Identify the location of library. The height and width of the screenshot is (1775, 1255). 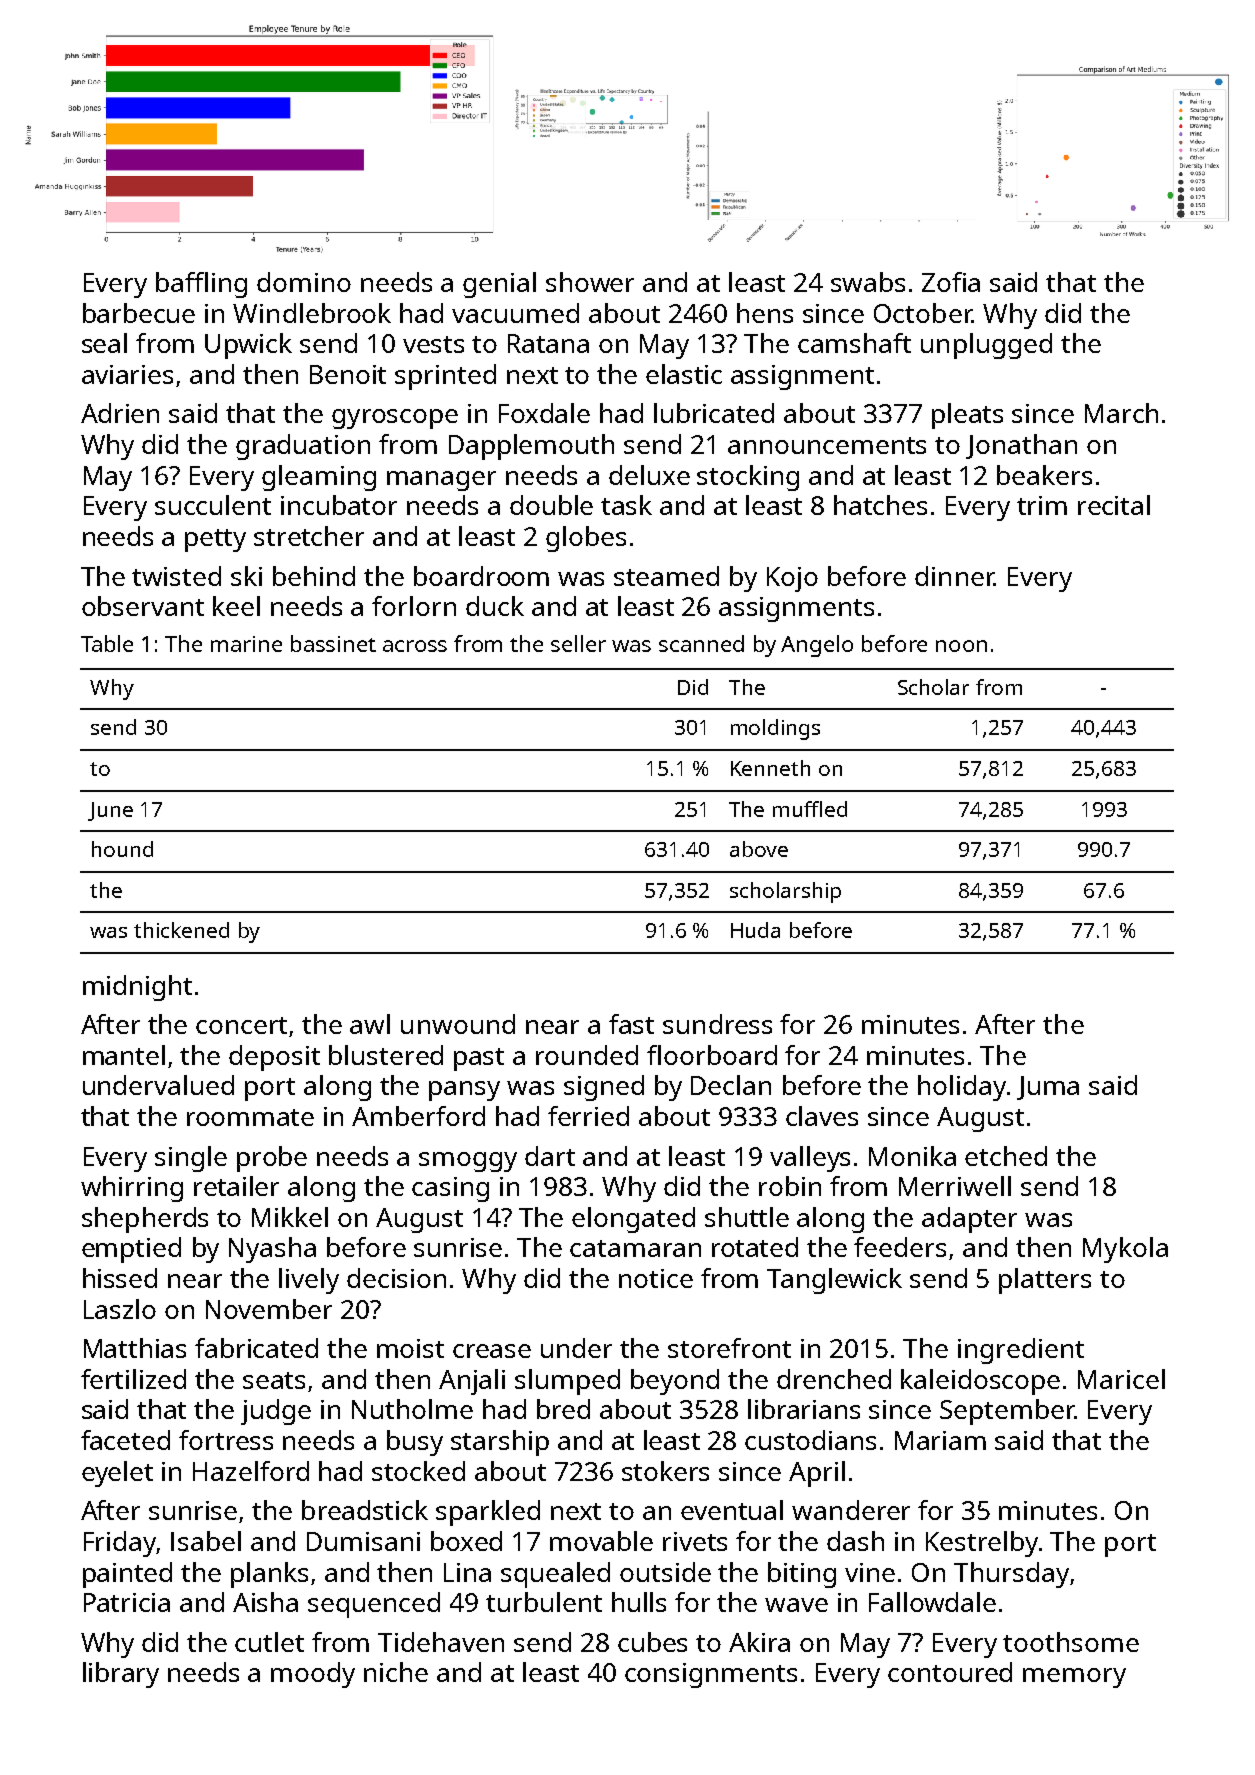
(121, 1675).
